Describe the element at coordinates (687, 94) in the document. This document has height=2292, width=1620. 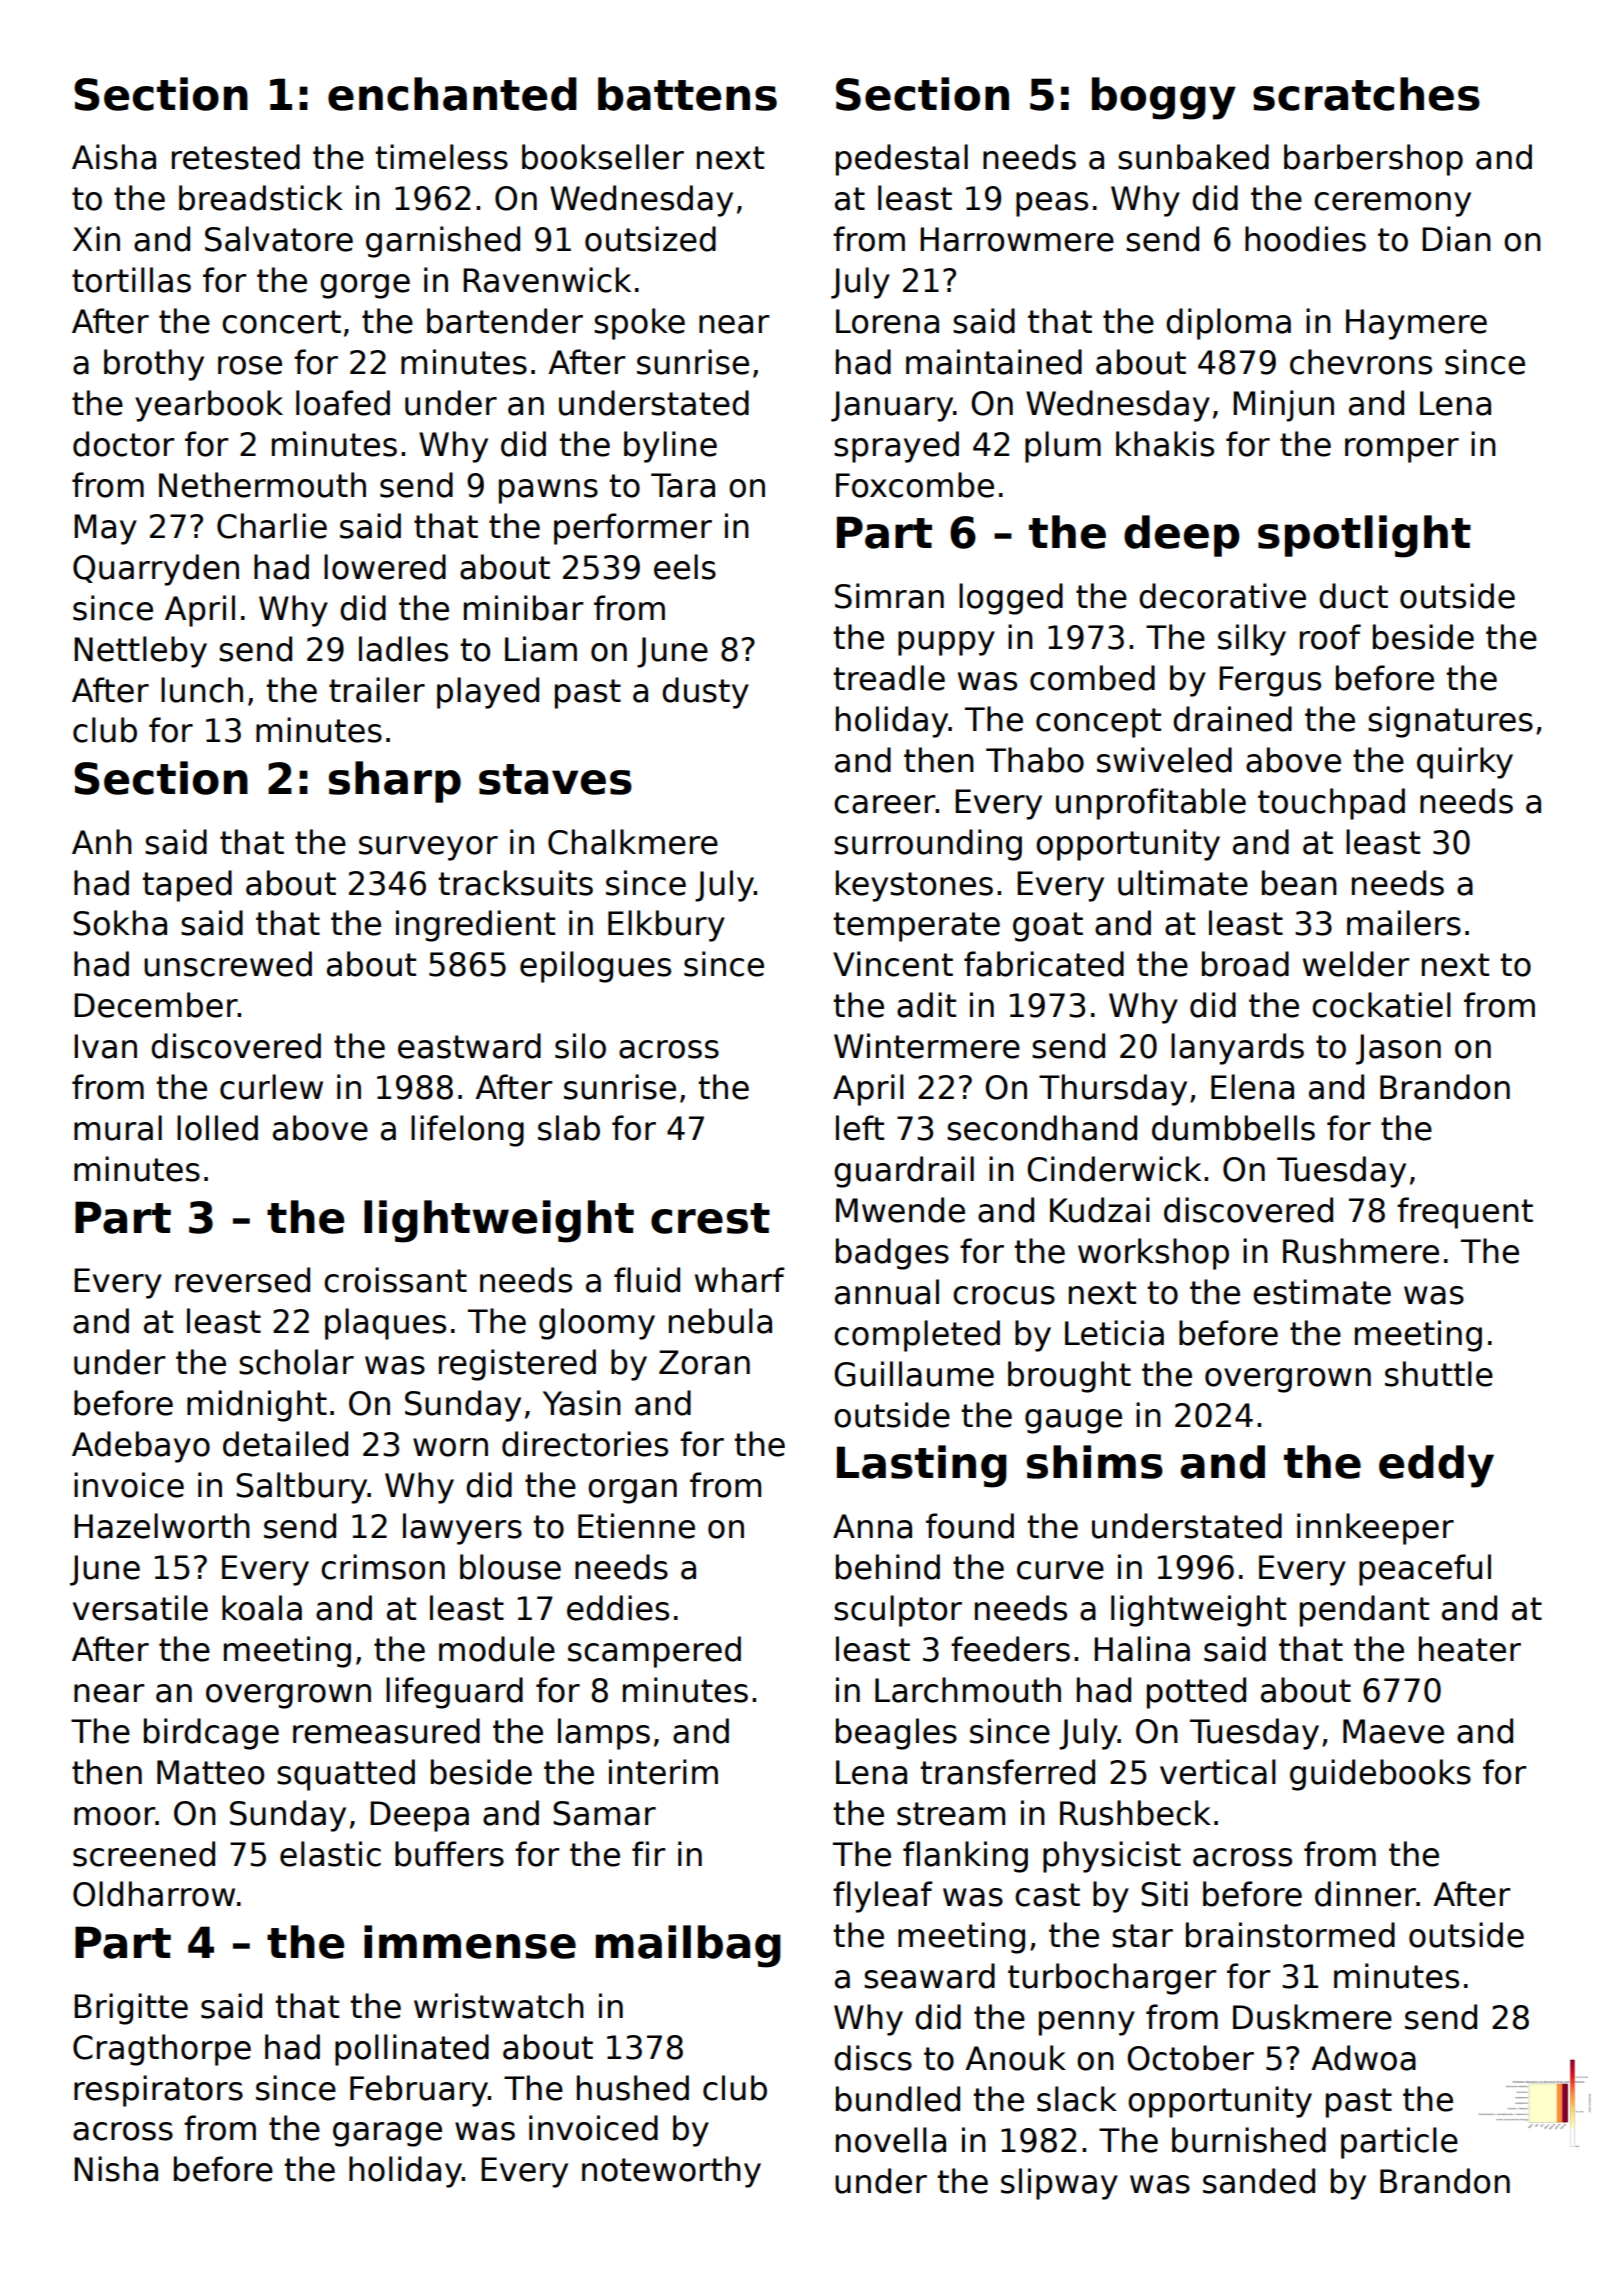
I see `battens` at that location.
